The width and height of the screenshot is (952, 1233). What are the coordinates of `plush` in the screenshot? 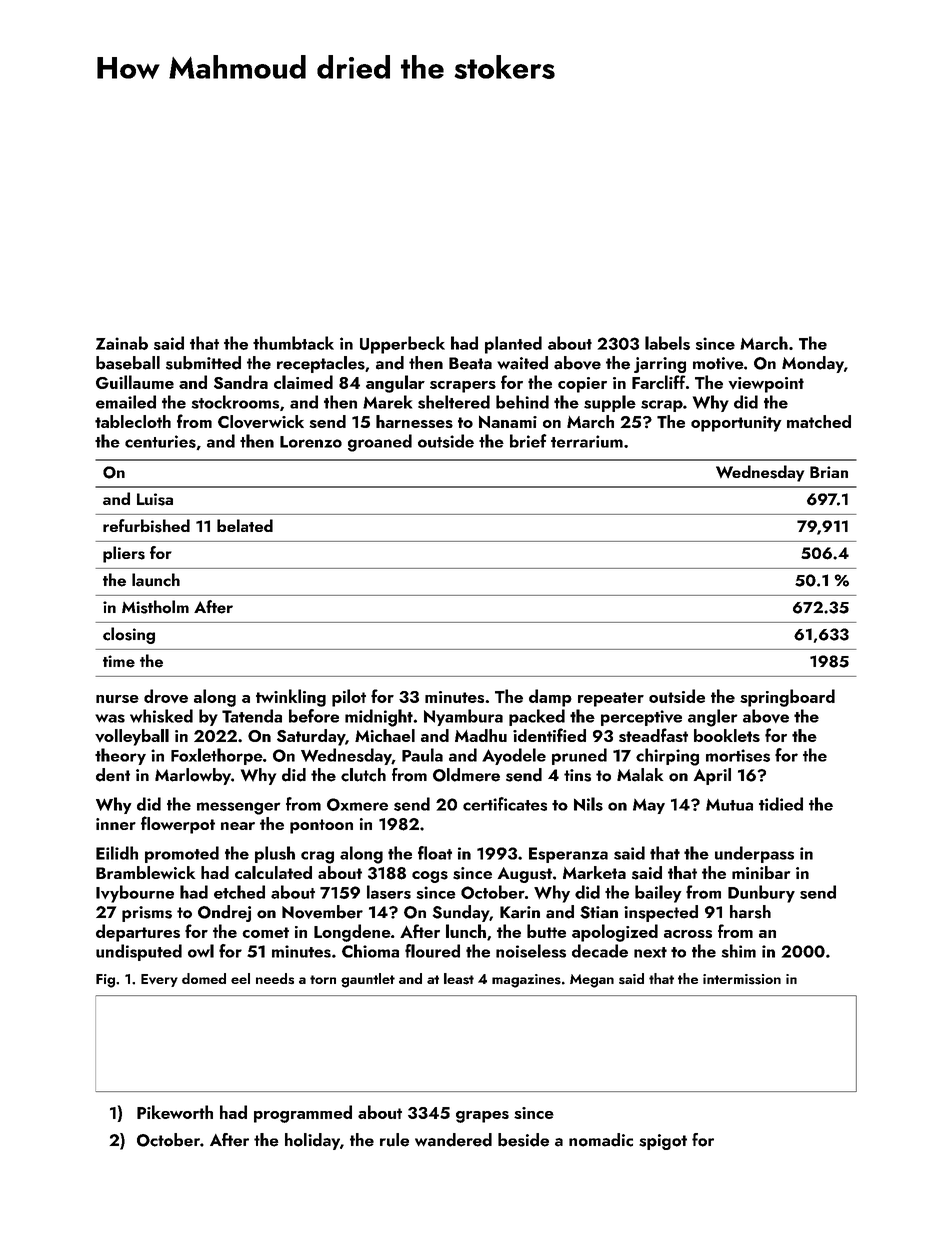 It's located at (275, 854).
